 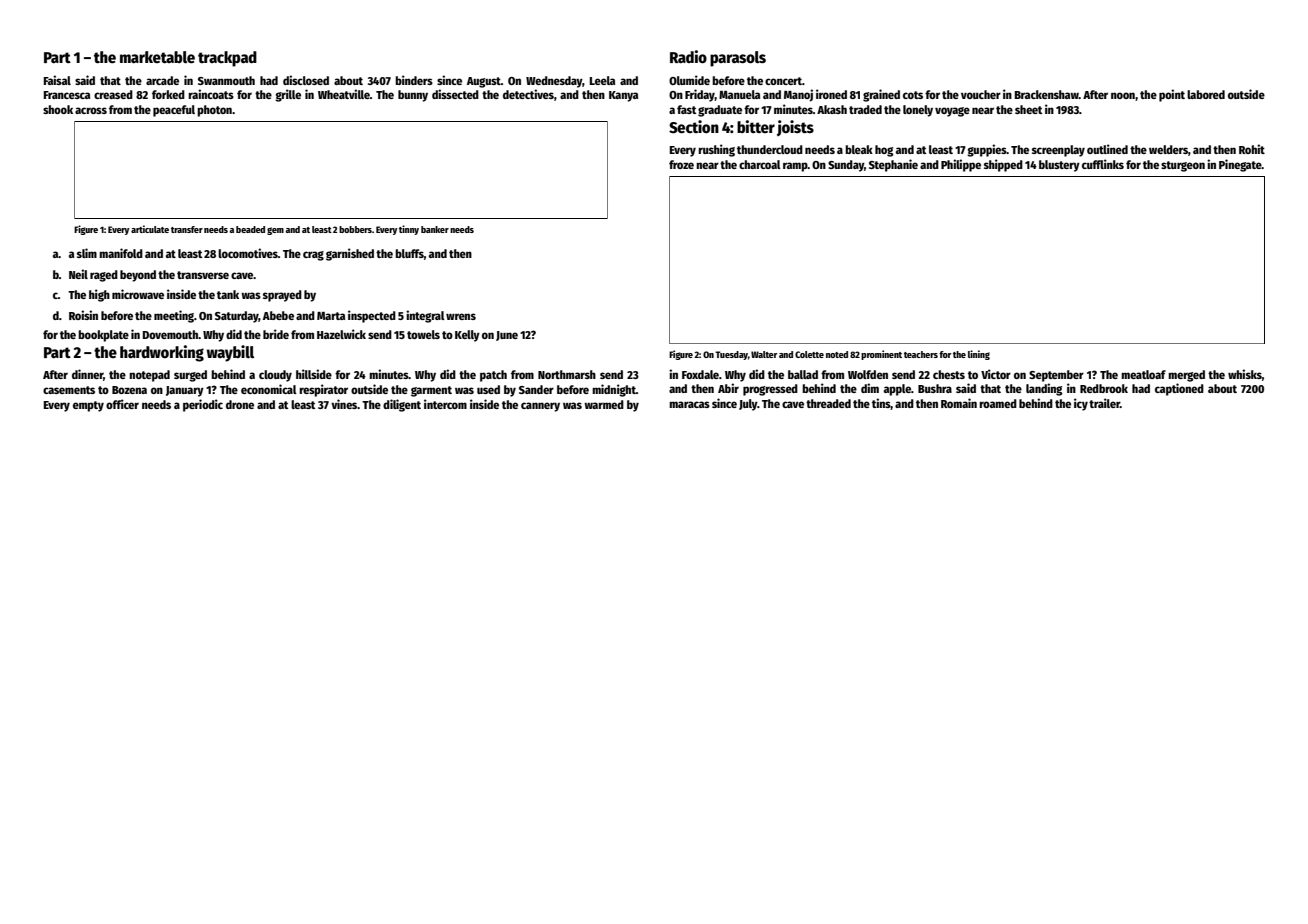 What do you see at coordinates (689, 80) in the screenshot?
I see `Olumide` at bounding box center [689, 80].
